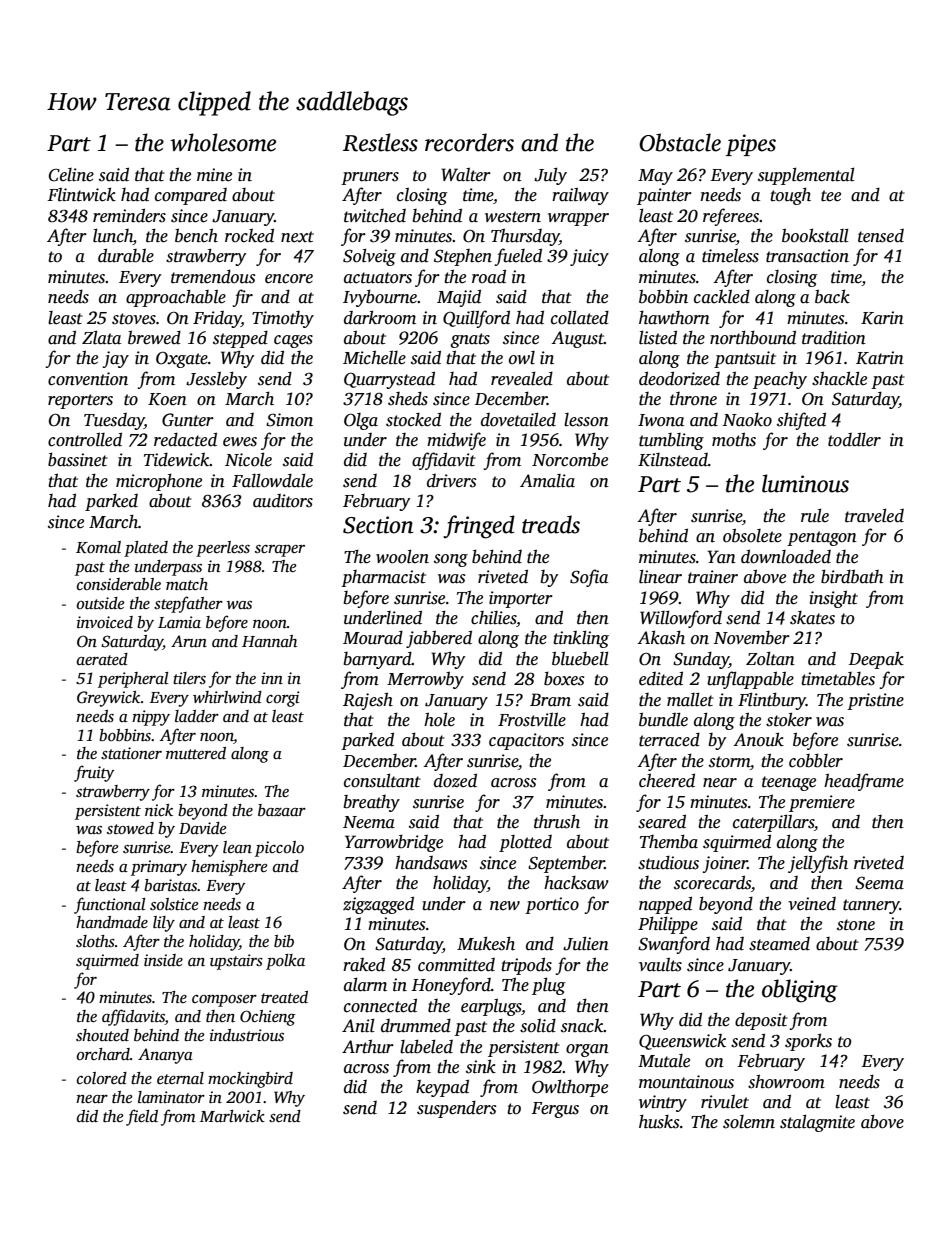 The image size is (952, 1233). I want to click on seared, so click(662, 821).
